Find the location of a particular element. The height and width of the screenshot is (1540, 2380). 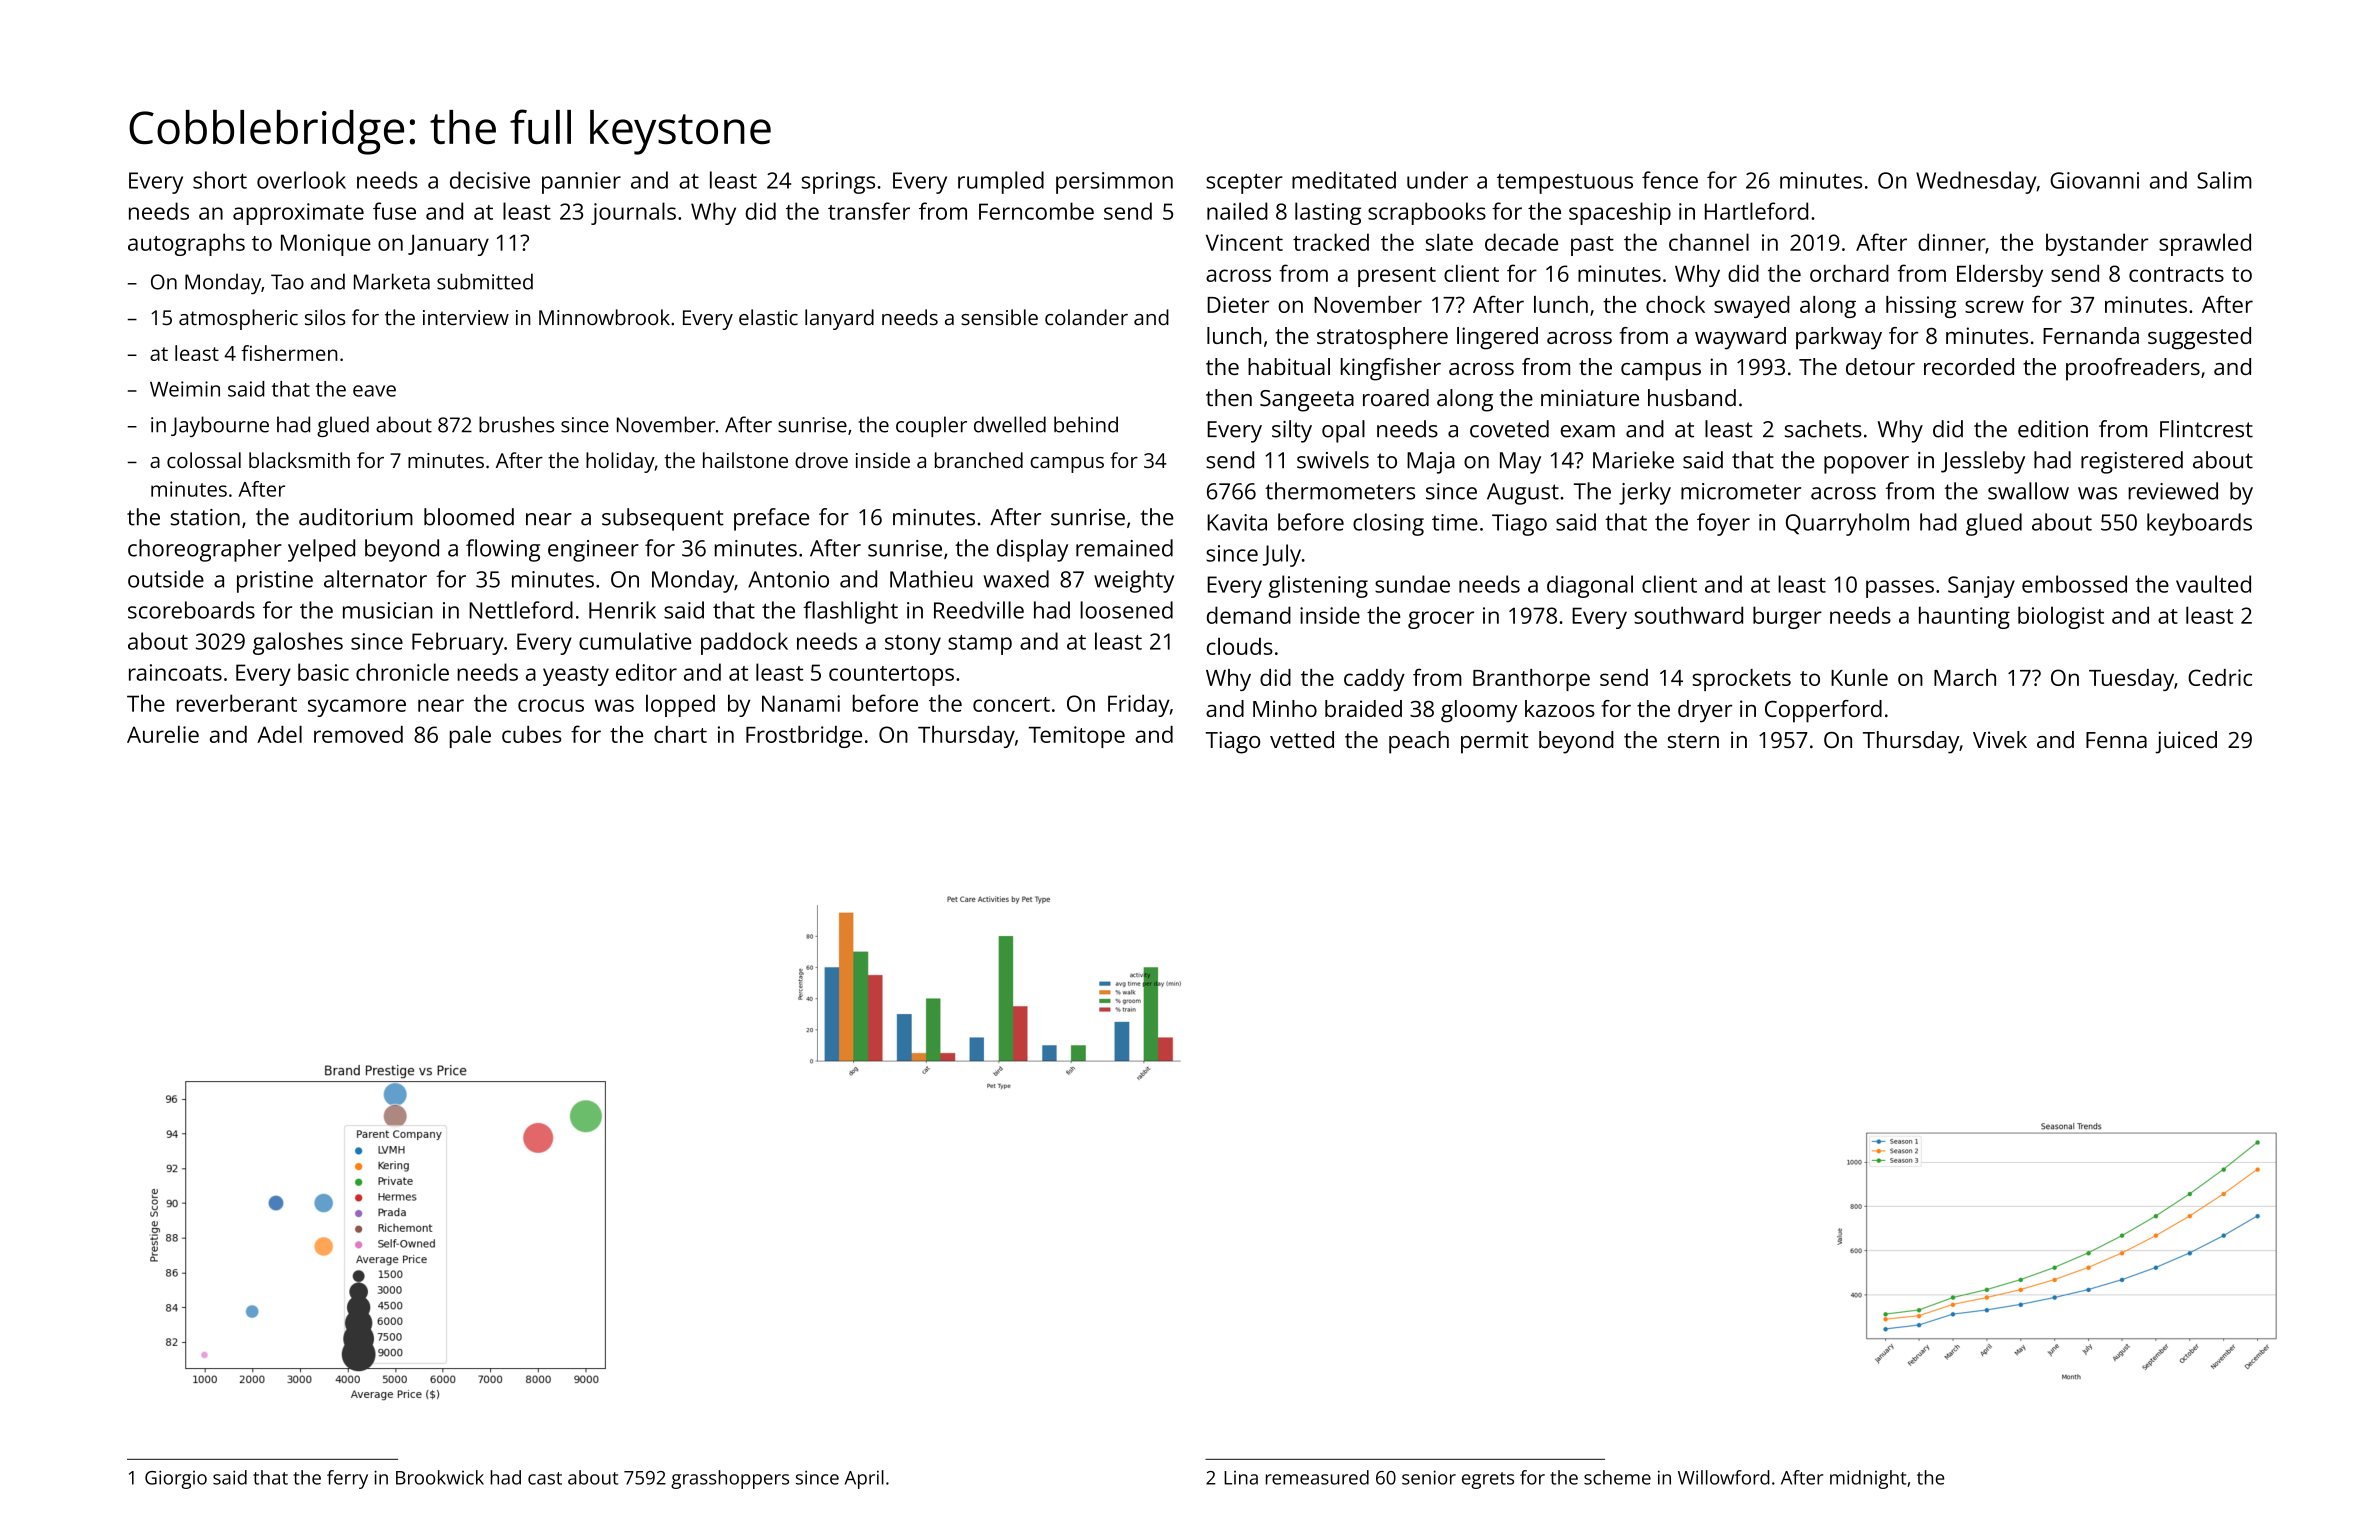

Giovanni is located at coordinates (2094, 180).
